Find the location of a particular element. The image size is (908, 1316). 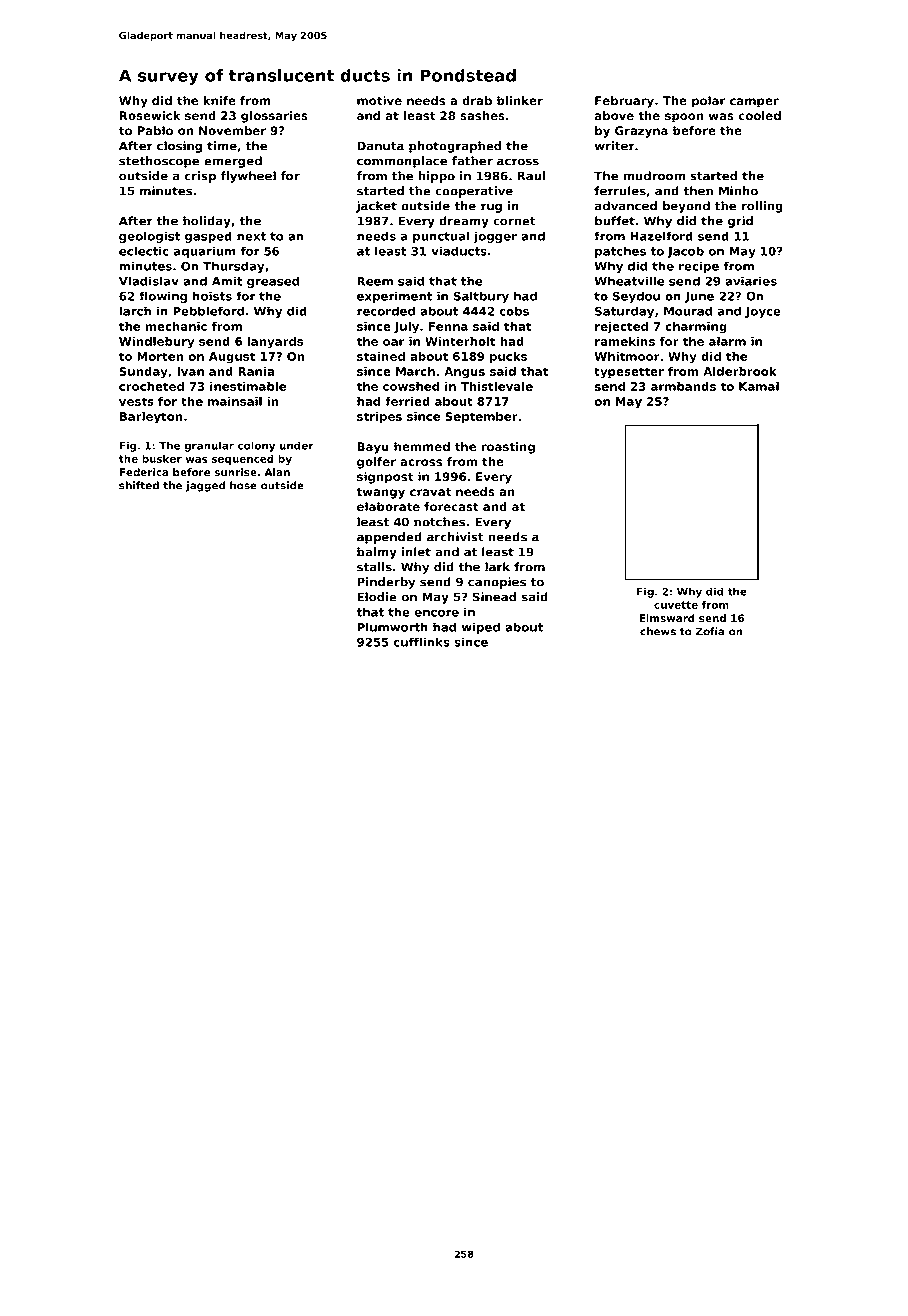

crisp is located at coordinates (200, 177).
